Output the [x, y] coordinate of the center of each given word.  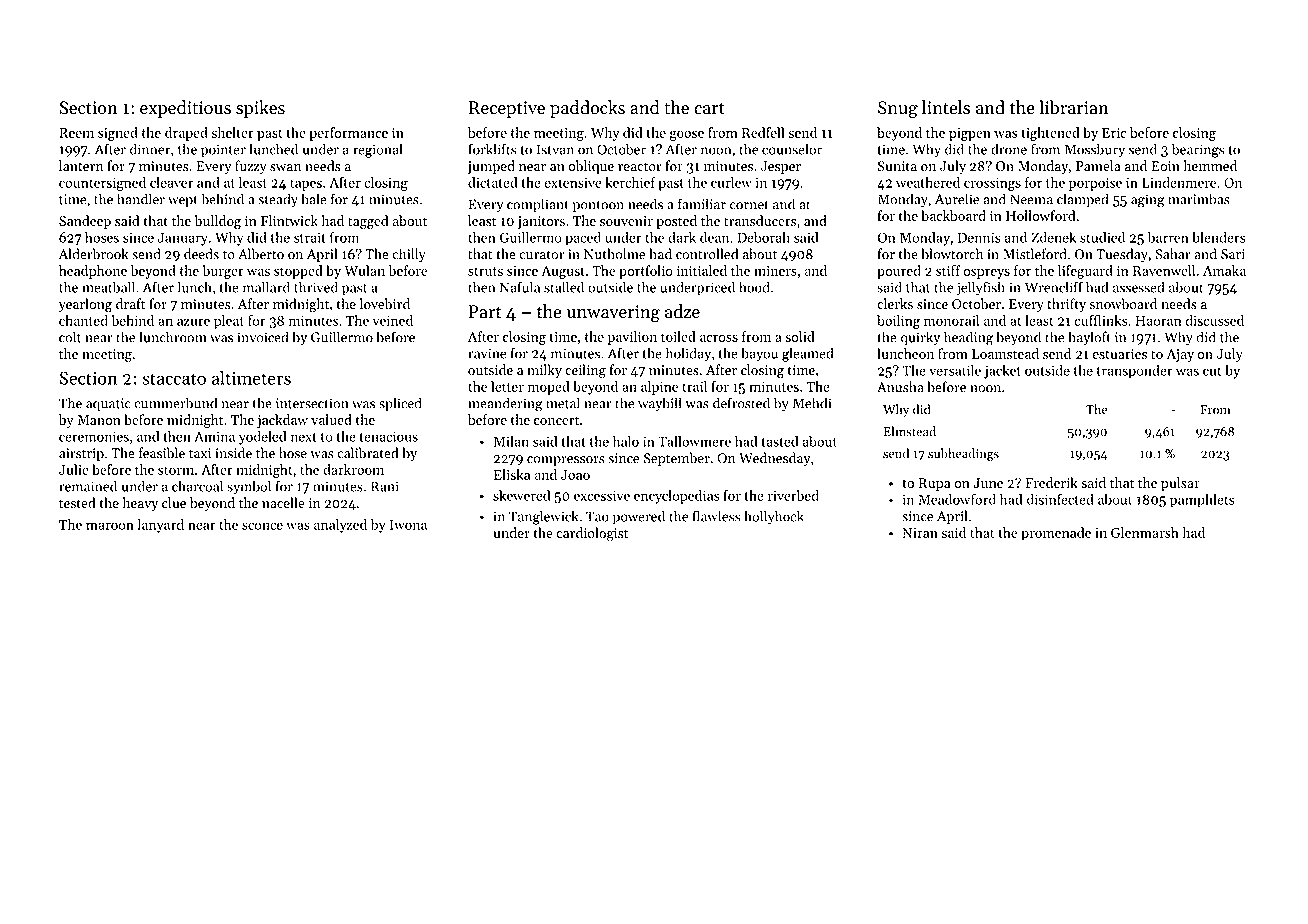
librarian [1073, 107]
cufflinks [1100, 320]
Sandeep [85, 222]
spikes [260, 109]
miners [775, 271]
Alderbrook [94, 254]
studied [1102, 237]
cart [709, 109]
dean [714, 237]
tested [77, 503]
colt [70, 337]
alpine [659, 388]
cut [1212, 371]
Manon [99, 420]
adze [682, 311]
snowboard [1123, 304]
